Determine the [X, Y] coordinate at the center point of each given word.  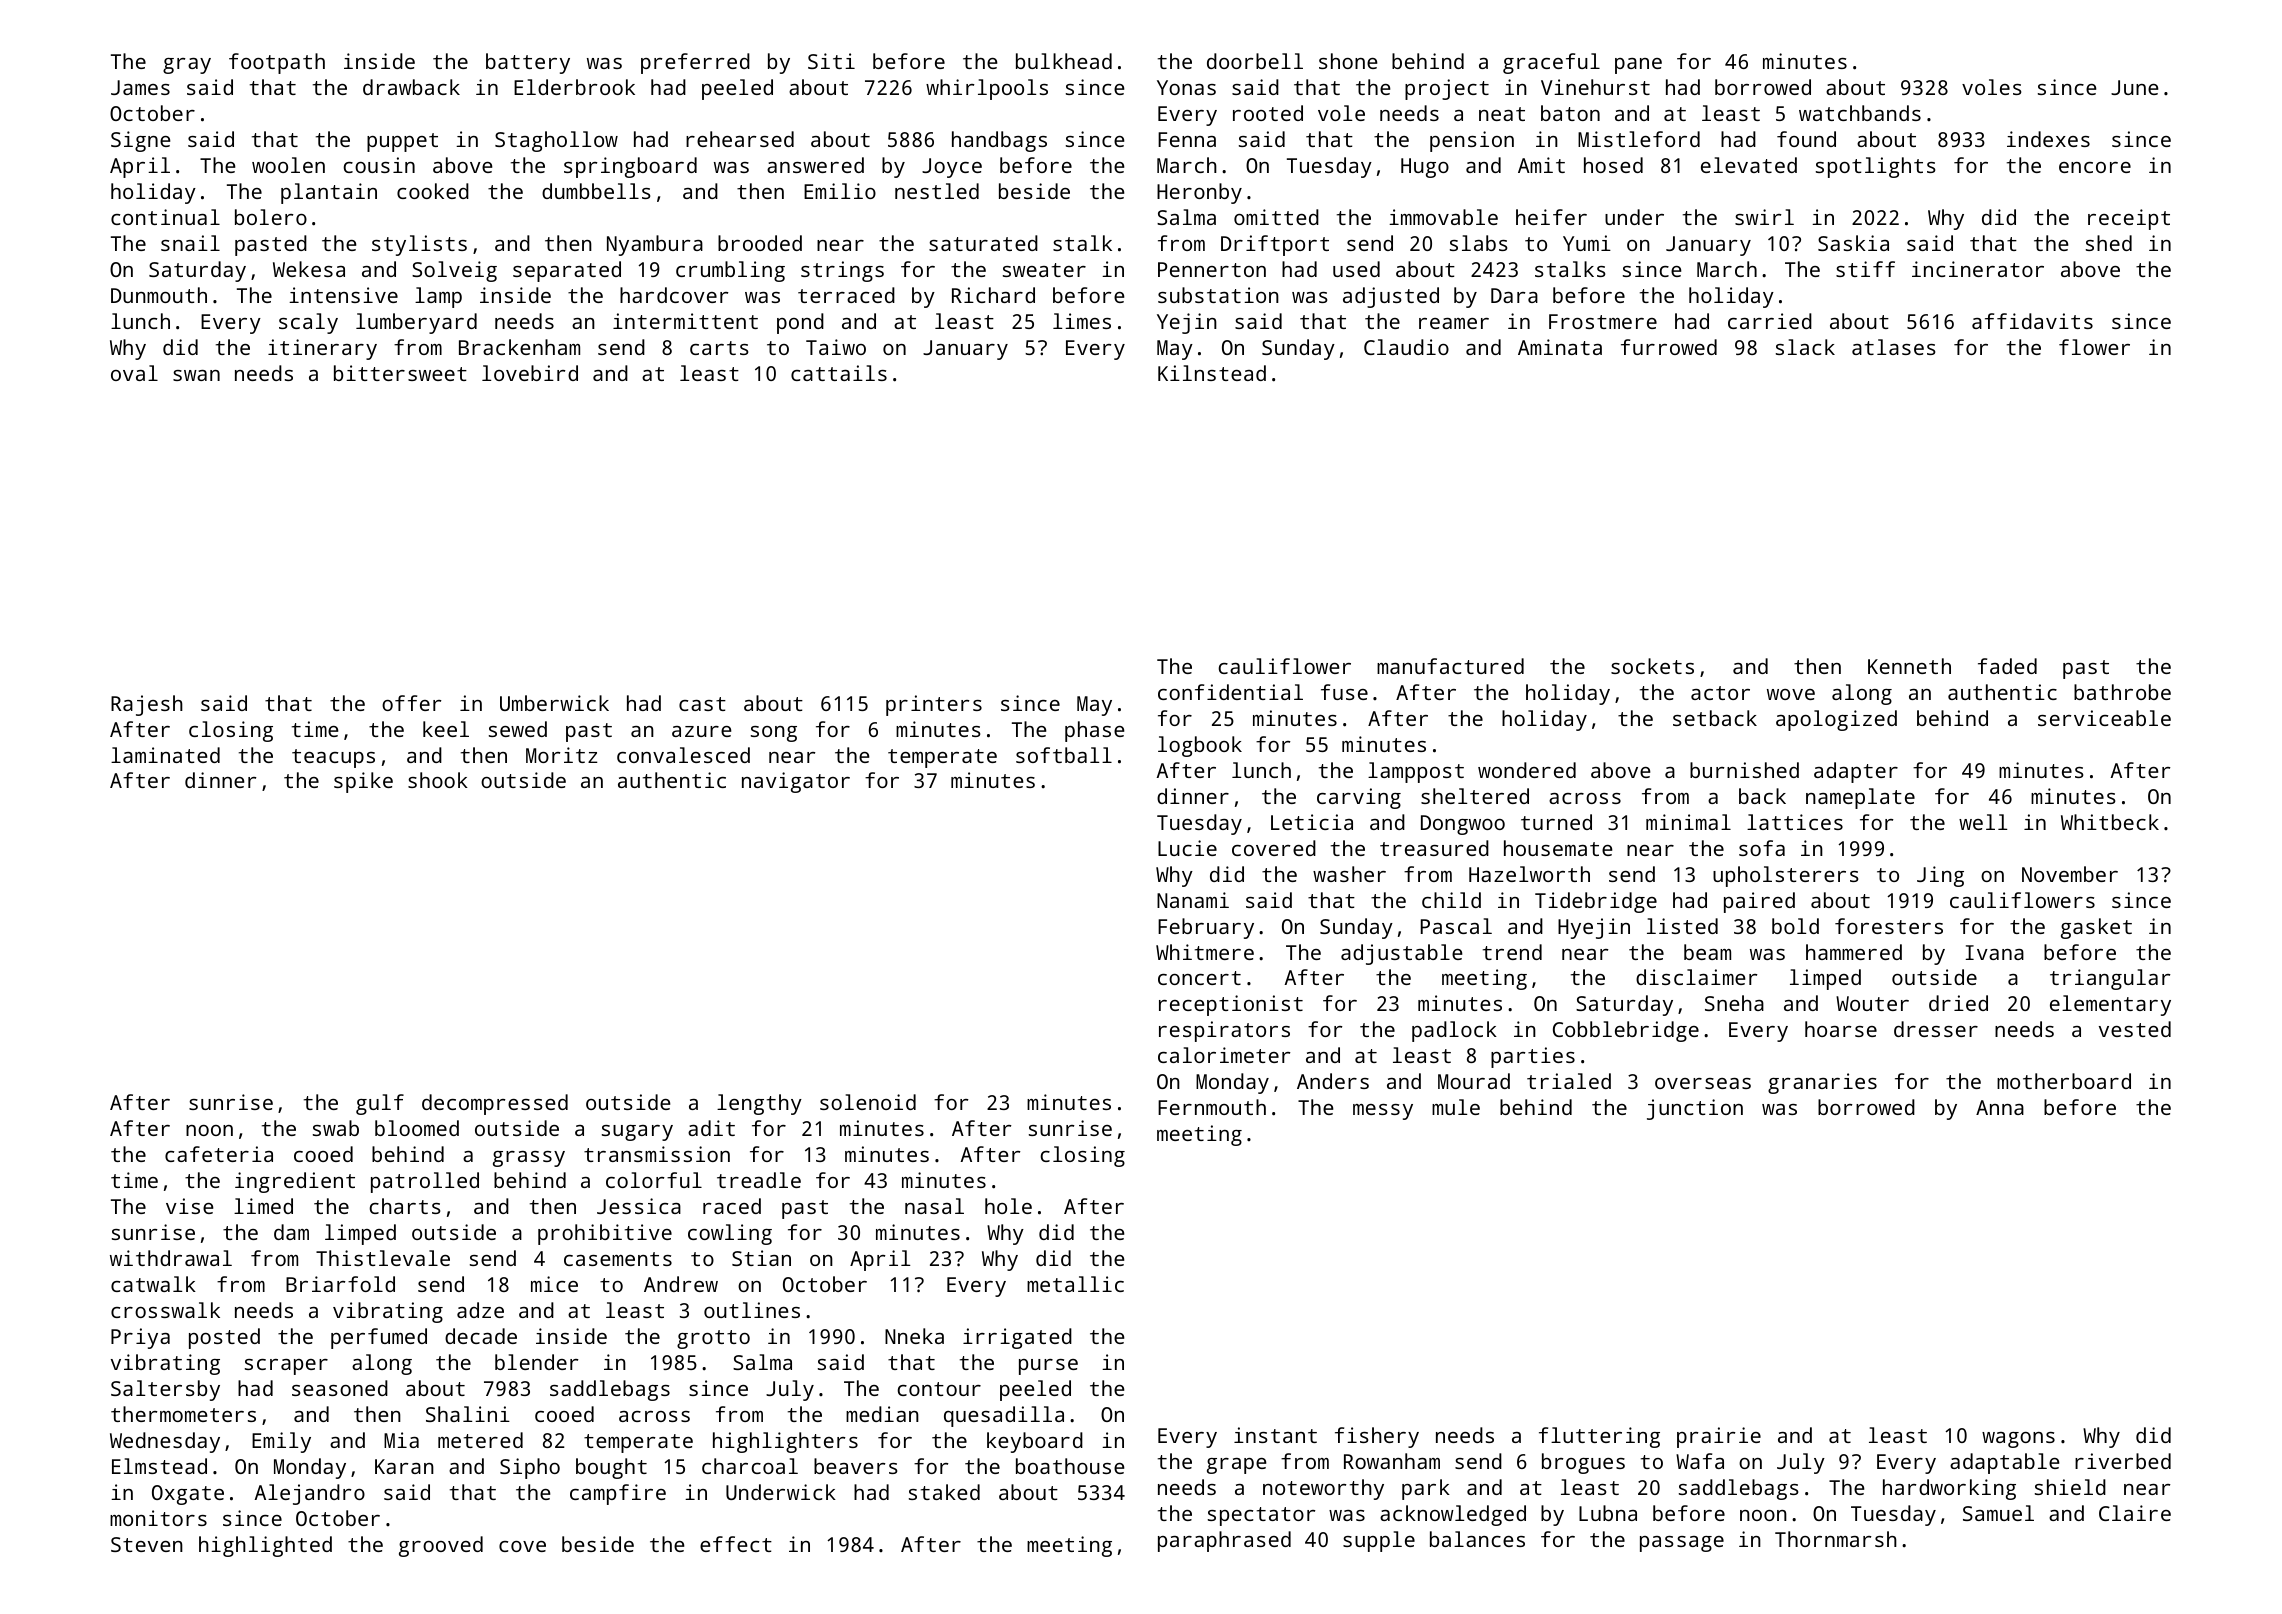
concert [1199, 978]
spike [363, 782]
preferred [695, 63]
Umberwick [554, 703]
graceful [1551, 63]
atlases [1893, 347]
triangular [2110, 979]
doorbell [1255, 61]
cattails [839, 373]
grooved [441, 1546]
